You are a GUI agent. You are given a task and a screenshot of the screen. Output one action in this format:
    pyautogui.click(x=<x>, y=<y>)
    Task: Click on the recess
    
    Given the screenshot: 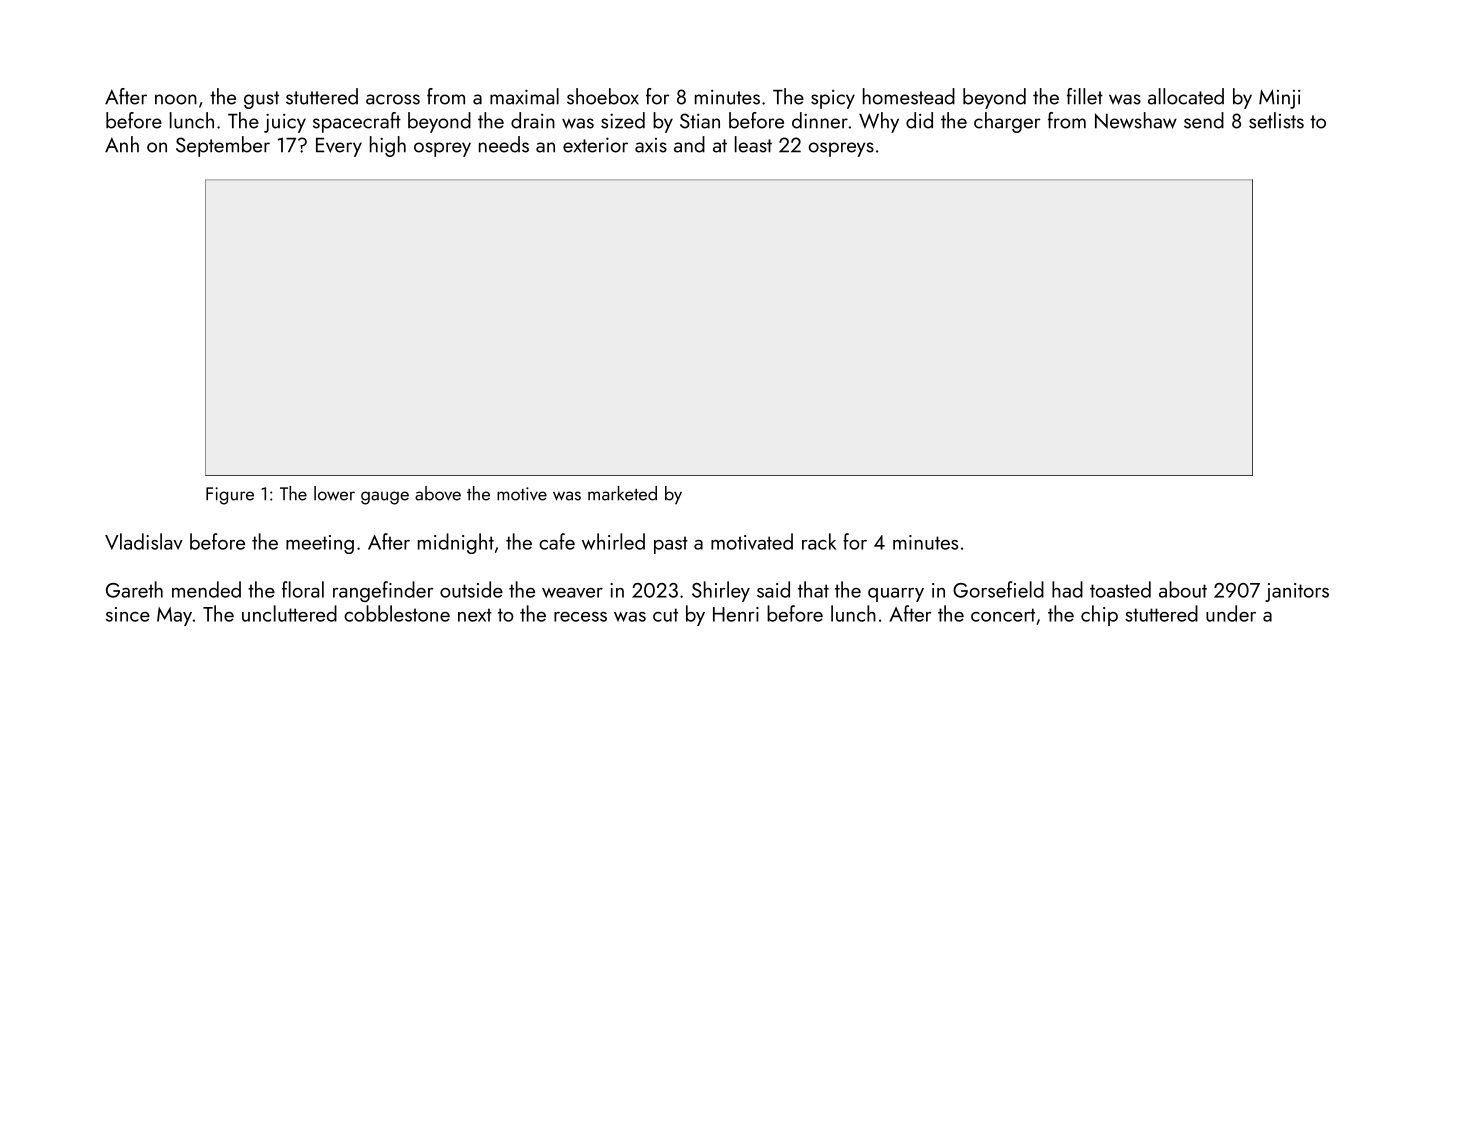 What is the action you would take?
    pyautogui.click(x=580, y=617)
